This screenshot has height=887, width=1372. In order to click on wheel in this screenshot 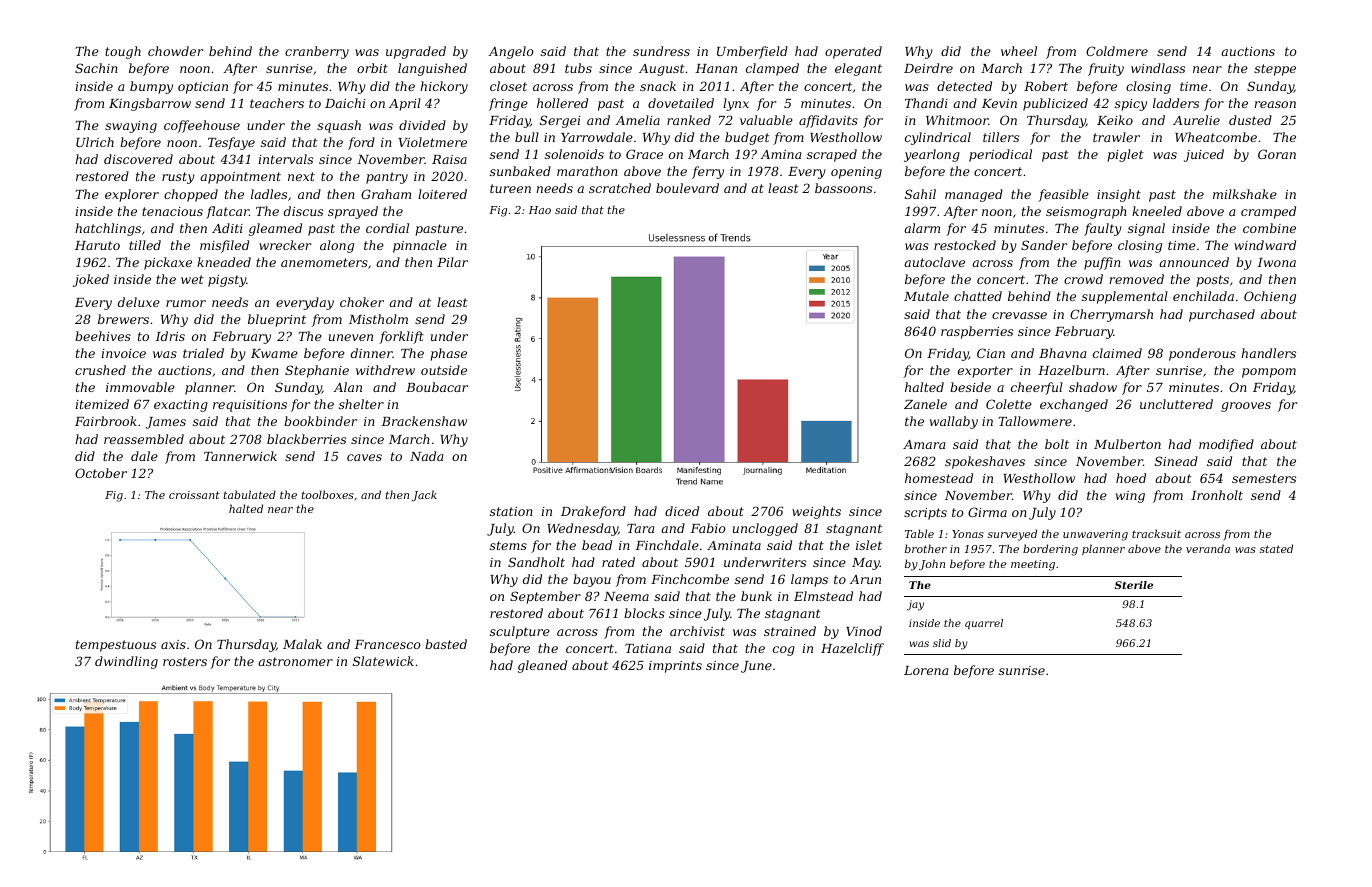, I will do `click(1019, 51)`.
